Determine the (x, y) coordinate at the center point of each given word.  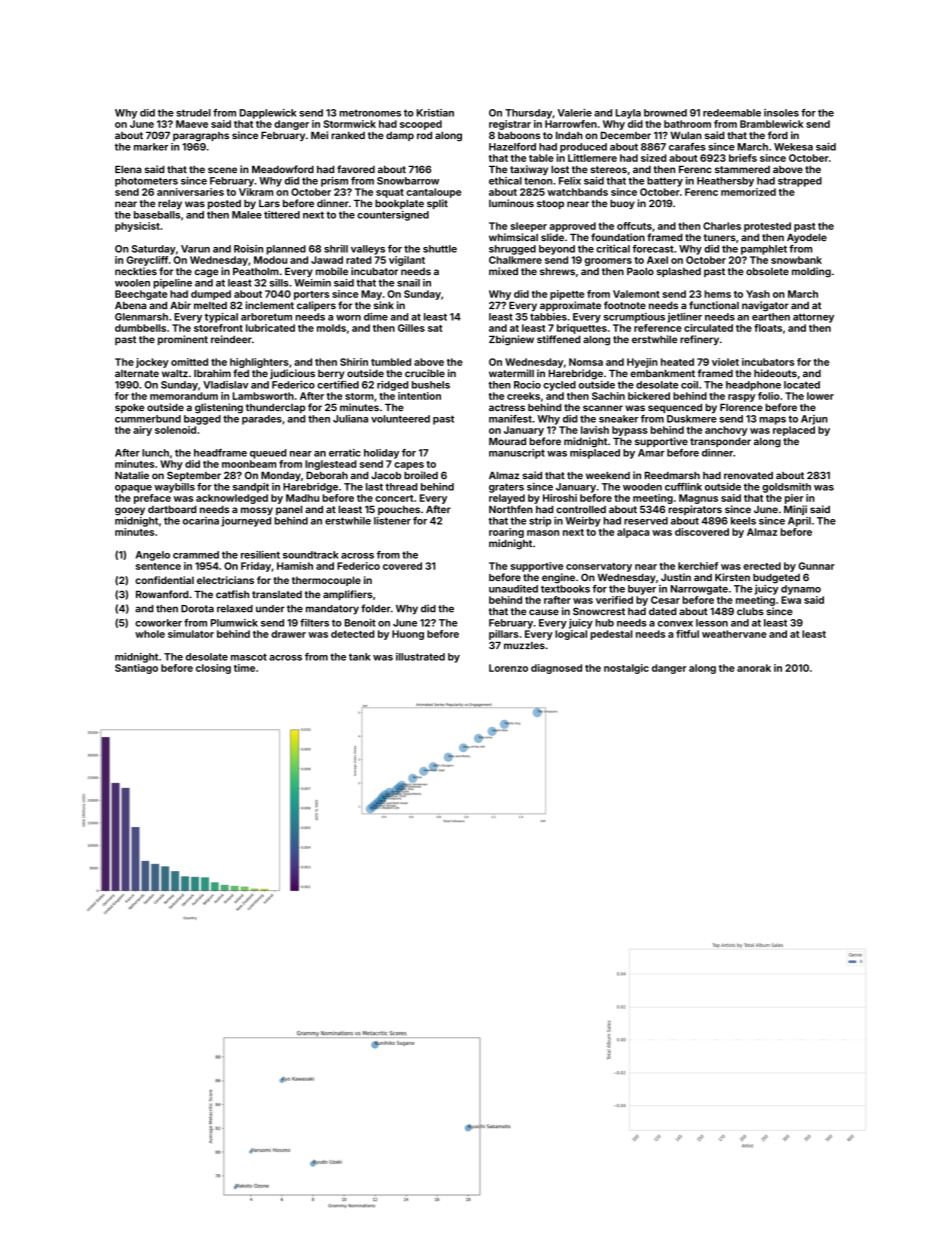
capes (409, 466)
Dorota (197, 609)
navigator (765, 306)
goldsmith (786, 488)
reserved (646, 521)
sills (279, 283)
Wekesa (793, 147)
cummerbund (148, 419)
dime (376, 317)
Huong (408, 635)
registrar (510, 125)
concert (394, 498)
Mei (319, 135)
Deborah (327, 475)
